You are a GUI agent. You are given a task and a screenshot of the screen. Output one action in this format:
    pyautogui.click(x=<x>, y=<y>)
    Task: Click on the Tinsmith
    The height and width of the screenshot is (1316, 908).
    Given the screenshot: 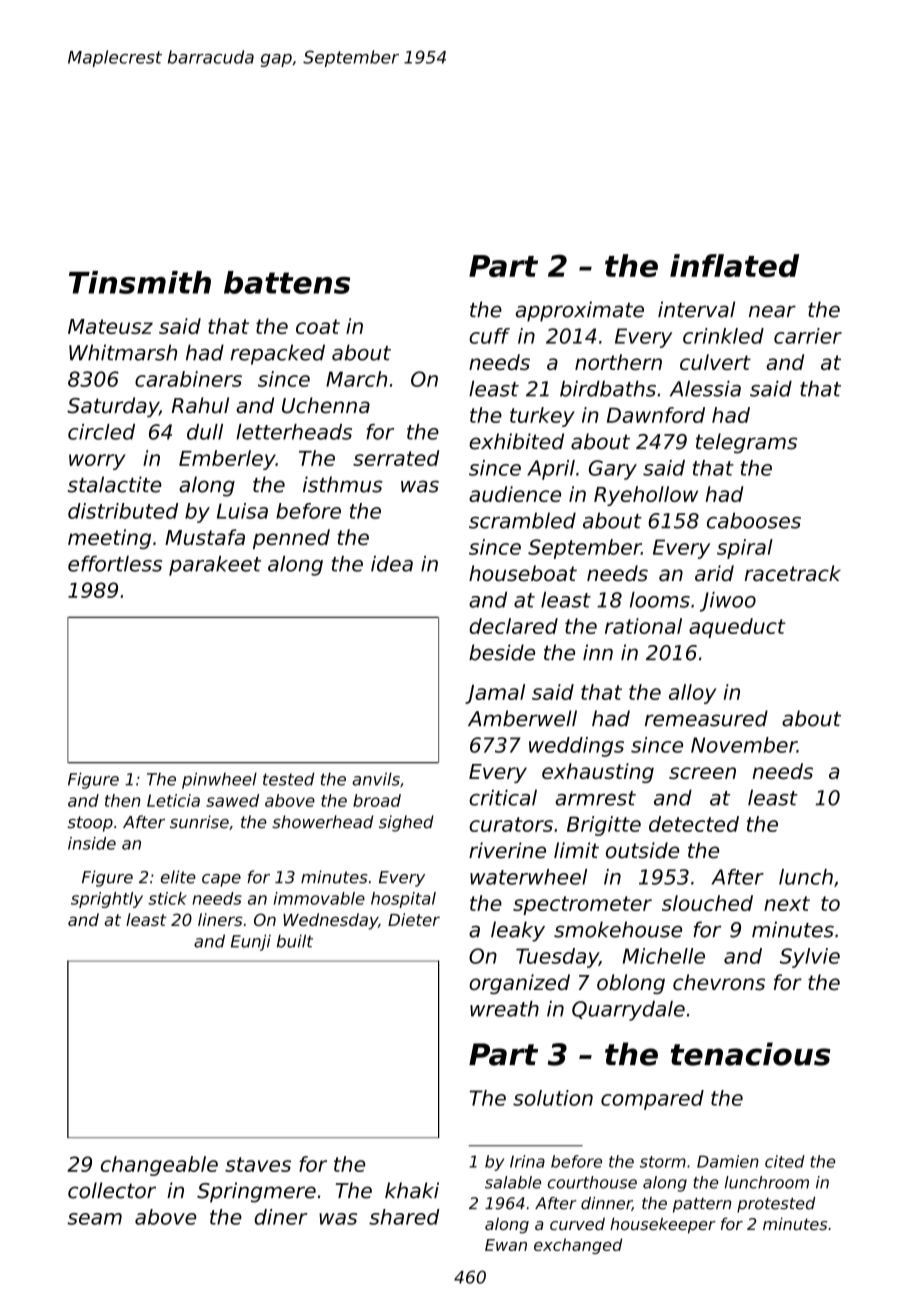 What is the action you would take?
    pyautogui.click(x=140, y=282)
